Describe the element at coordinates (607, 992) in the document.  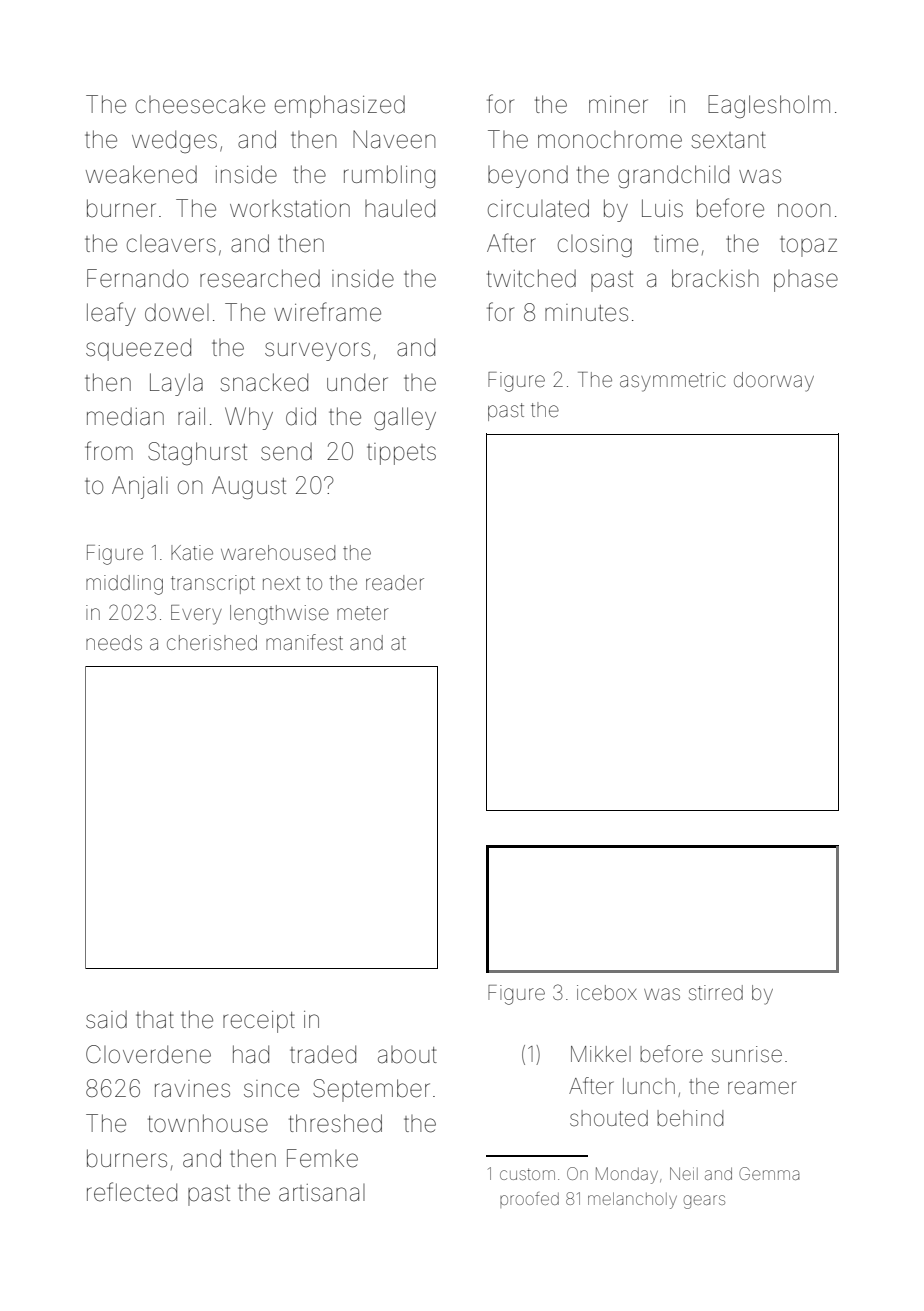
I see `icebox` at that location.
